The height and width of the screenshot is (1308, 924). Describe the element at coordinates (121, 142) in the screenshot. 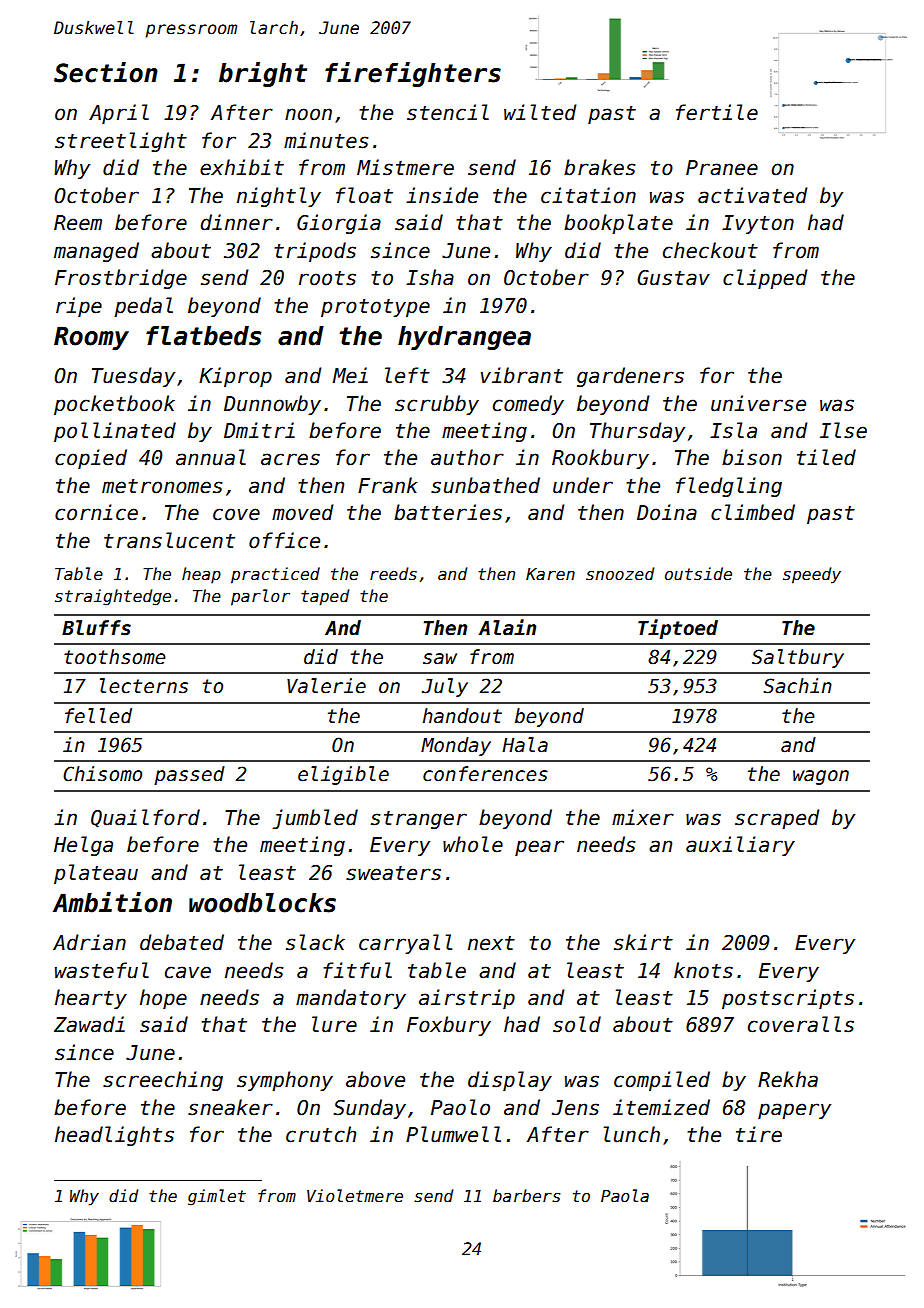

I see `streetlight` at that location.
